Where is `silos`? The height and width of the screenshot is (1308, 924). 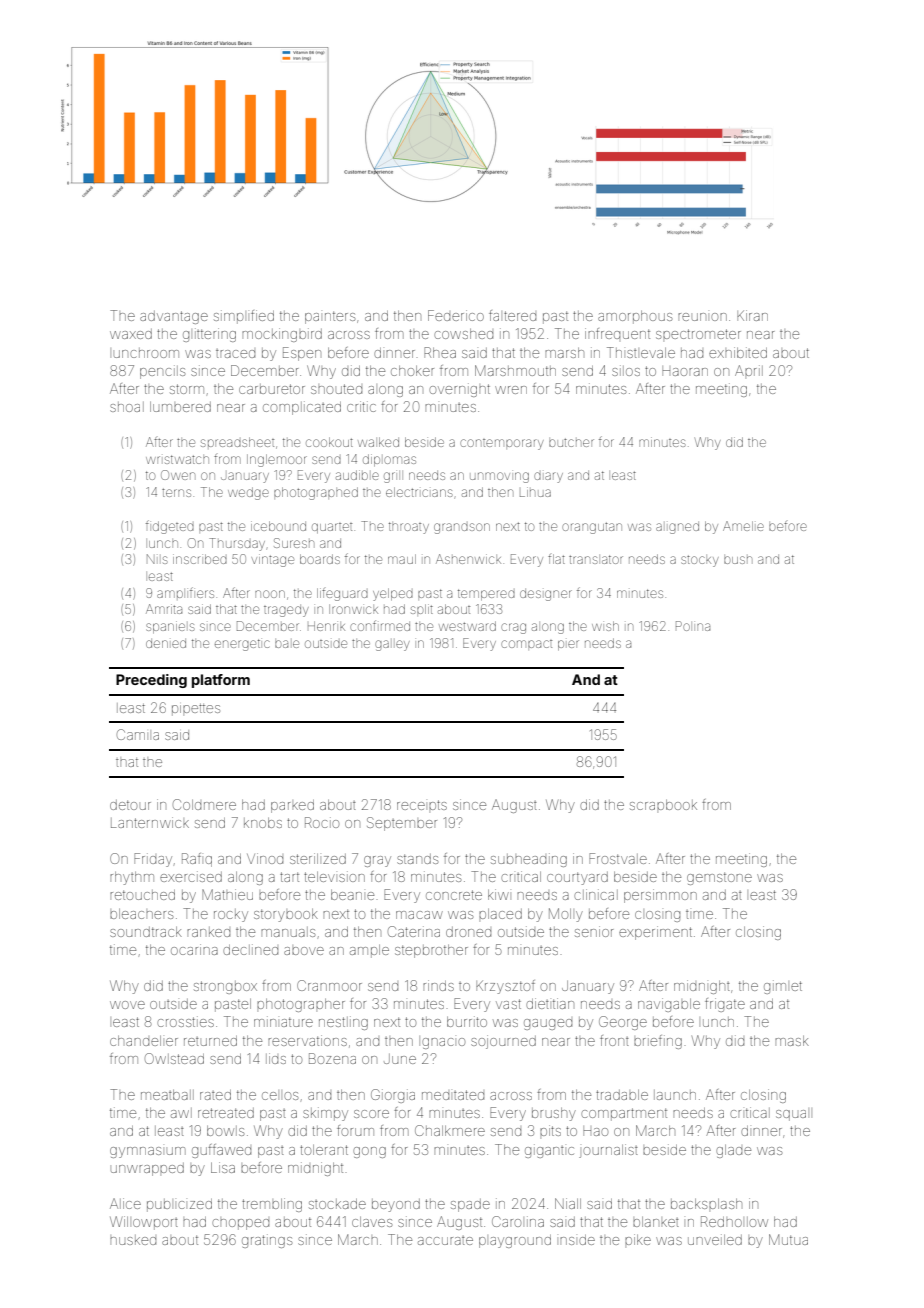 silos is located at coordinates (626, 370).
